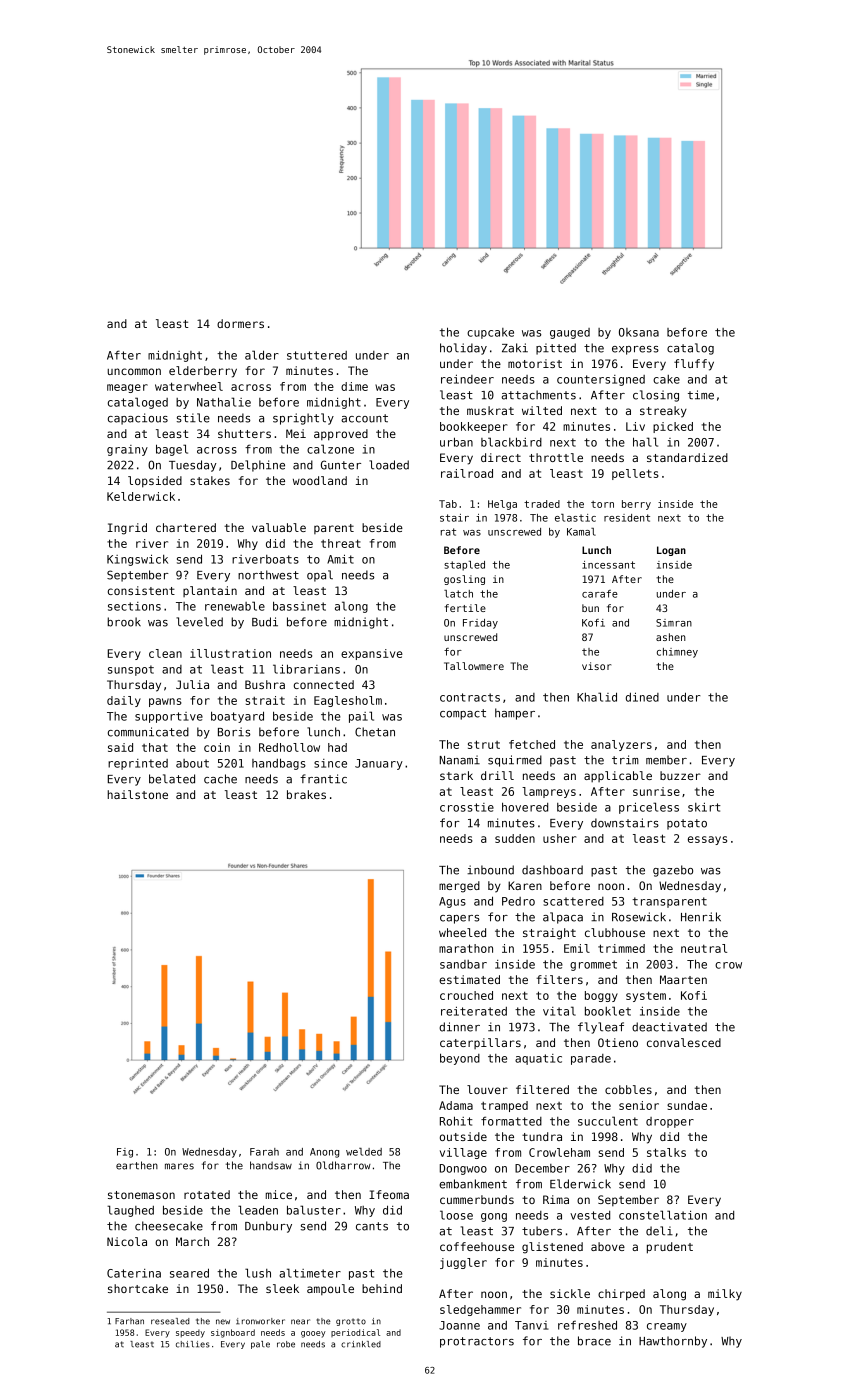 The width and height of the screenshot is (849, 1400). What do you see at coordinates (138, 419) in the screenshot?
I see `capacious` at bounding box center [138, 419].
